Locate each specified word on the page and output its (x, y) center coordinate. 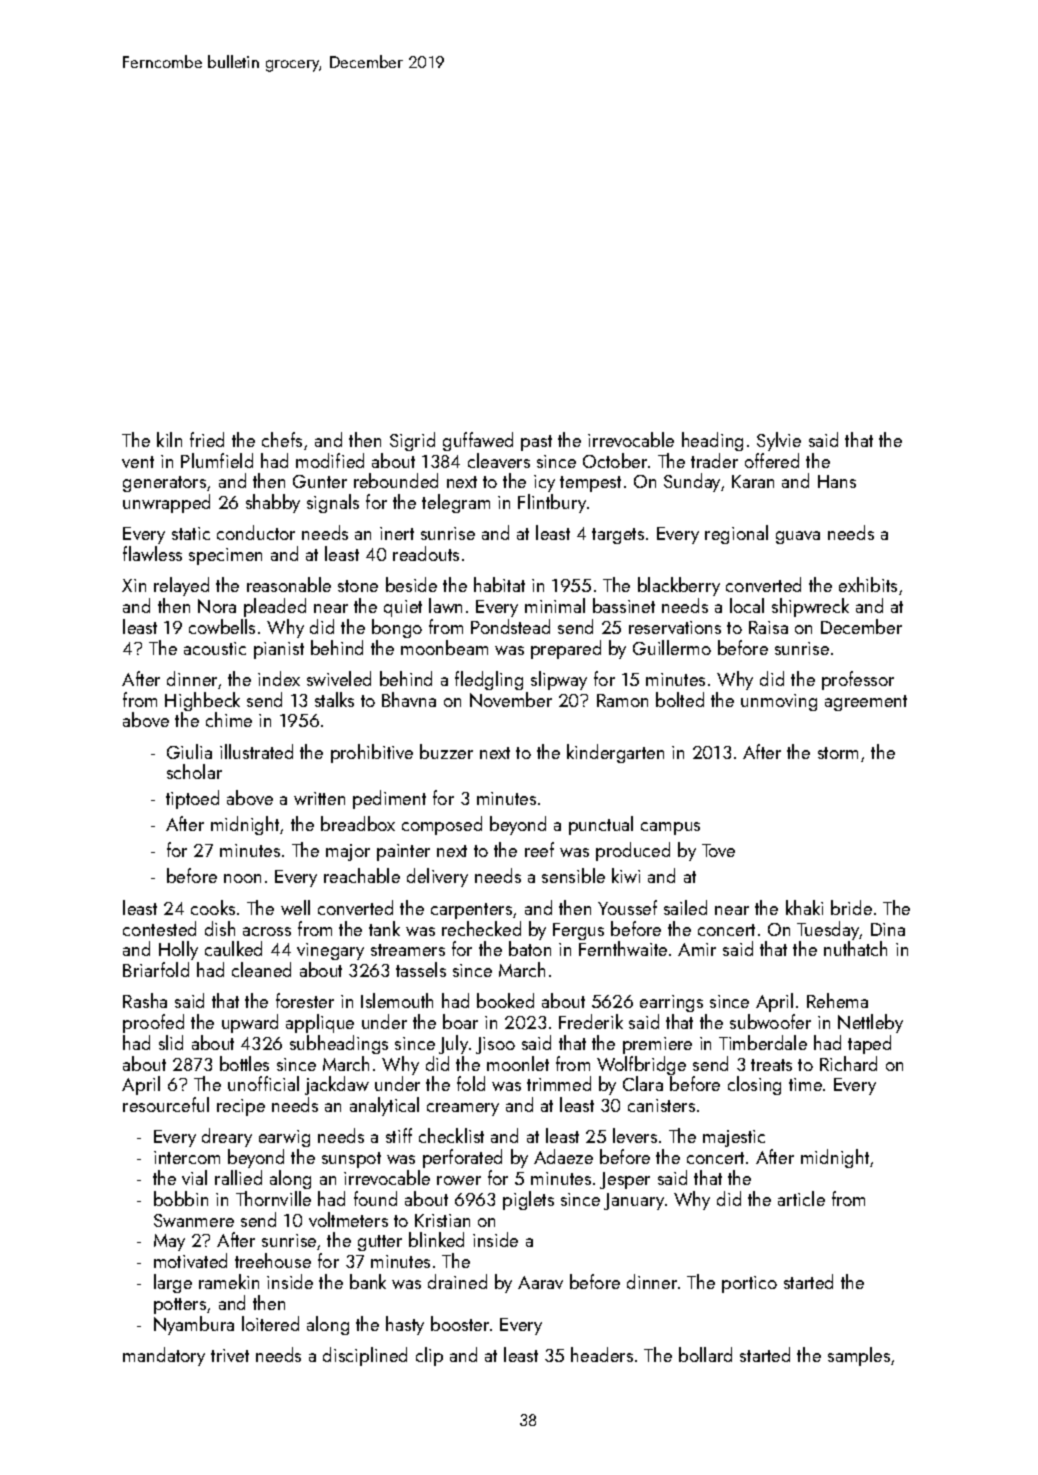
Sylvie (779, 441)
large (173, 1283)
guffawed (478, 441)
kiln (169, 439)
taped (869, 1044)
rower (459, 1180)
